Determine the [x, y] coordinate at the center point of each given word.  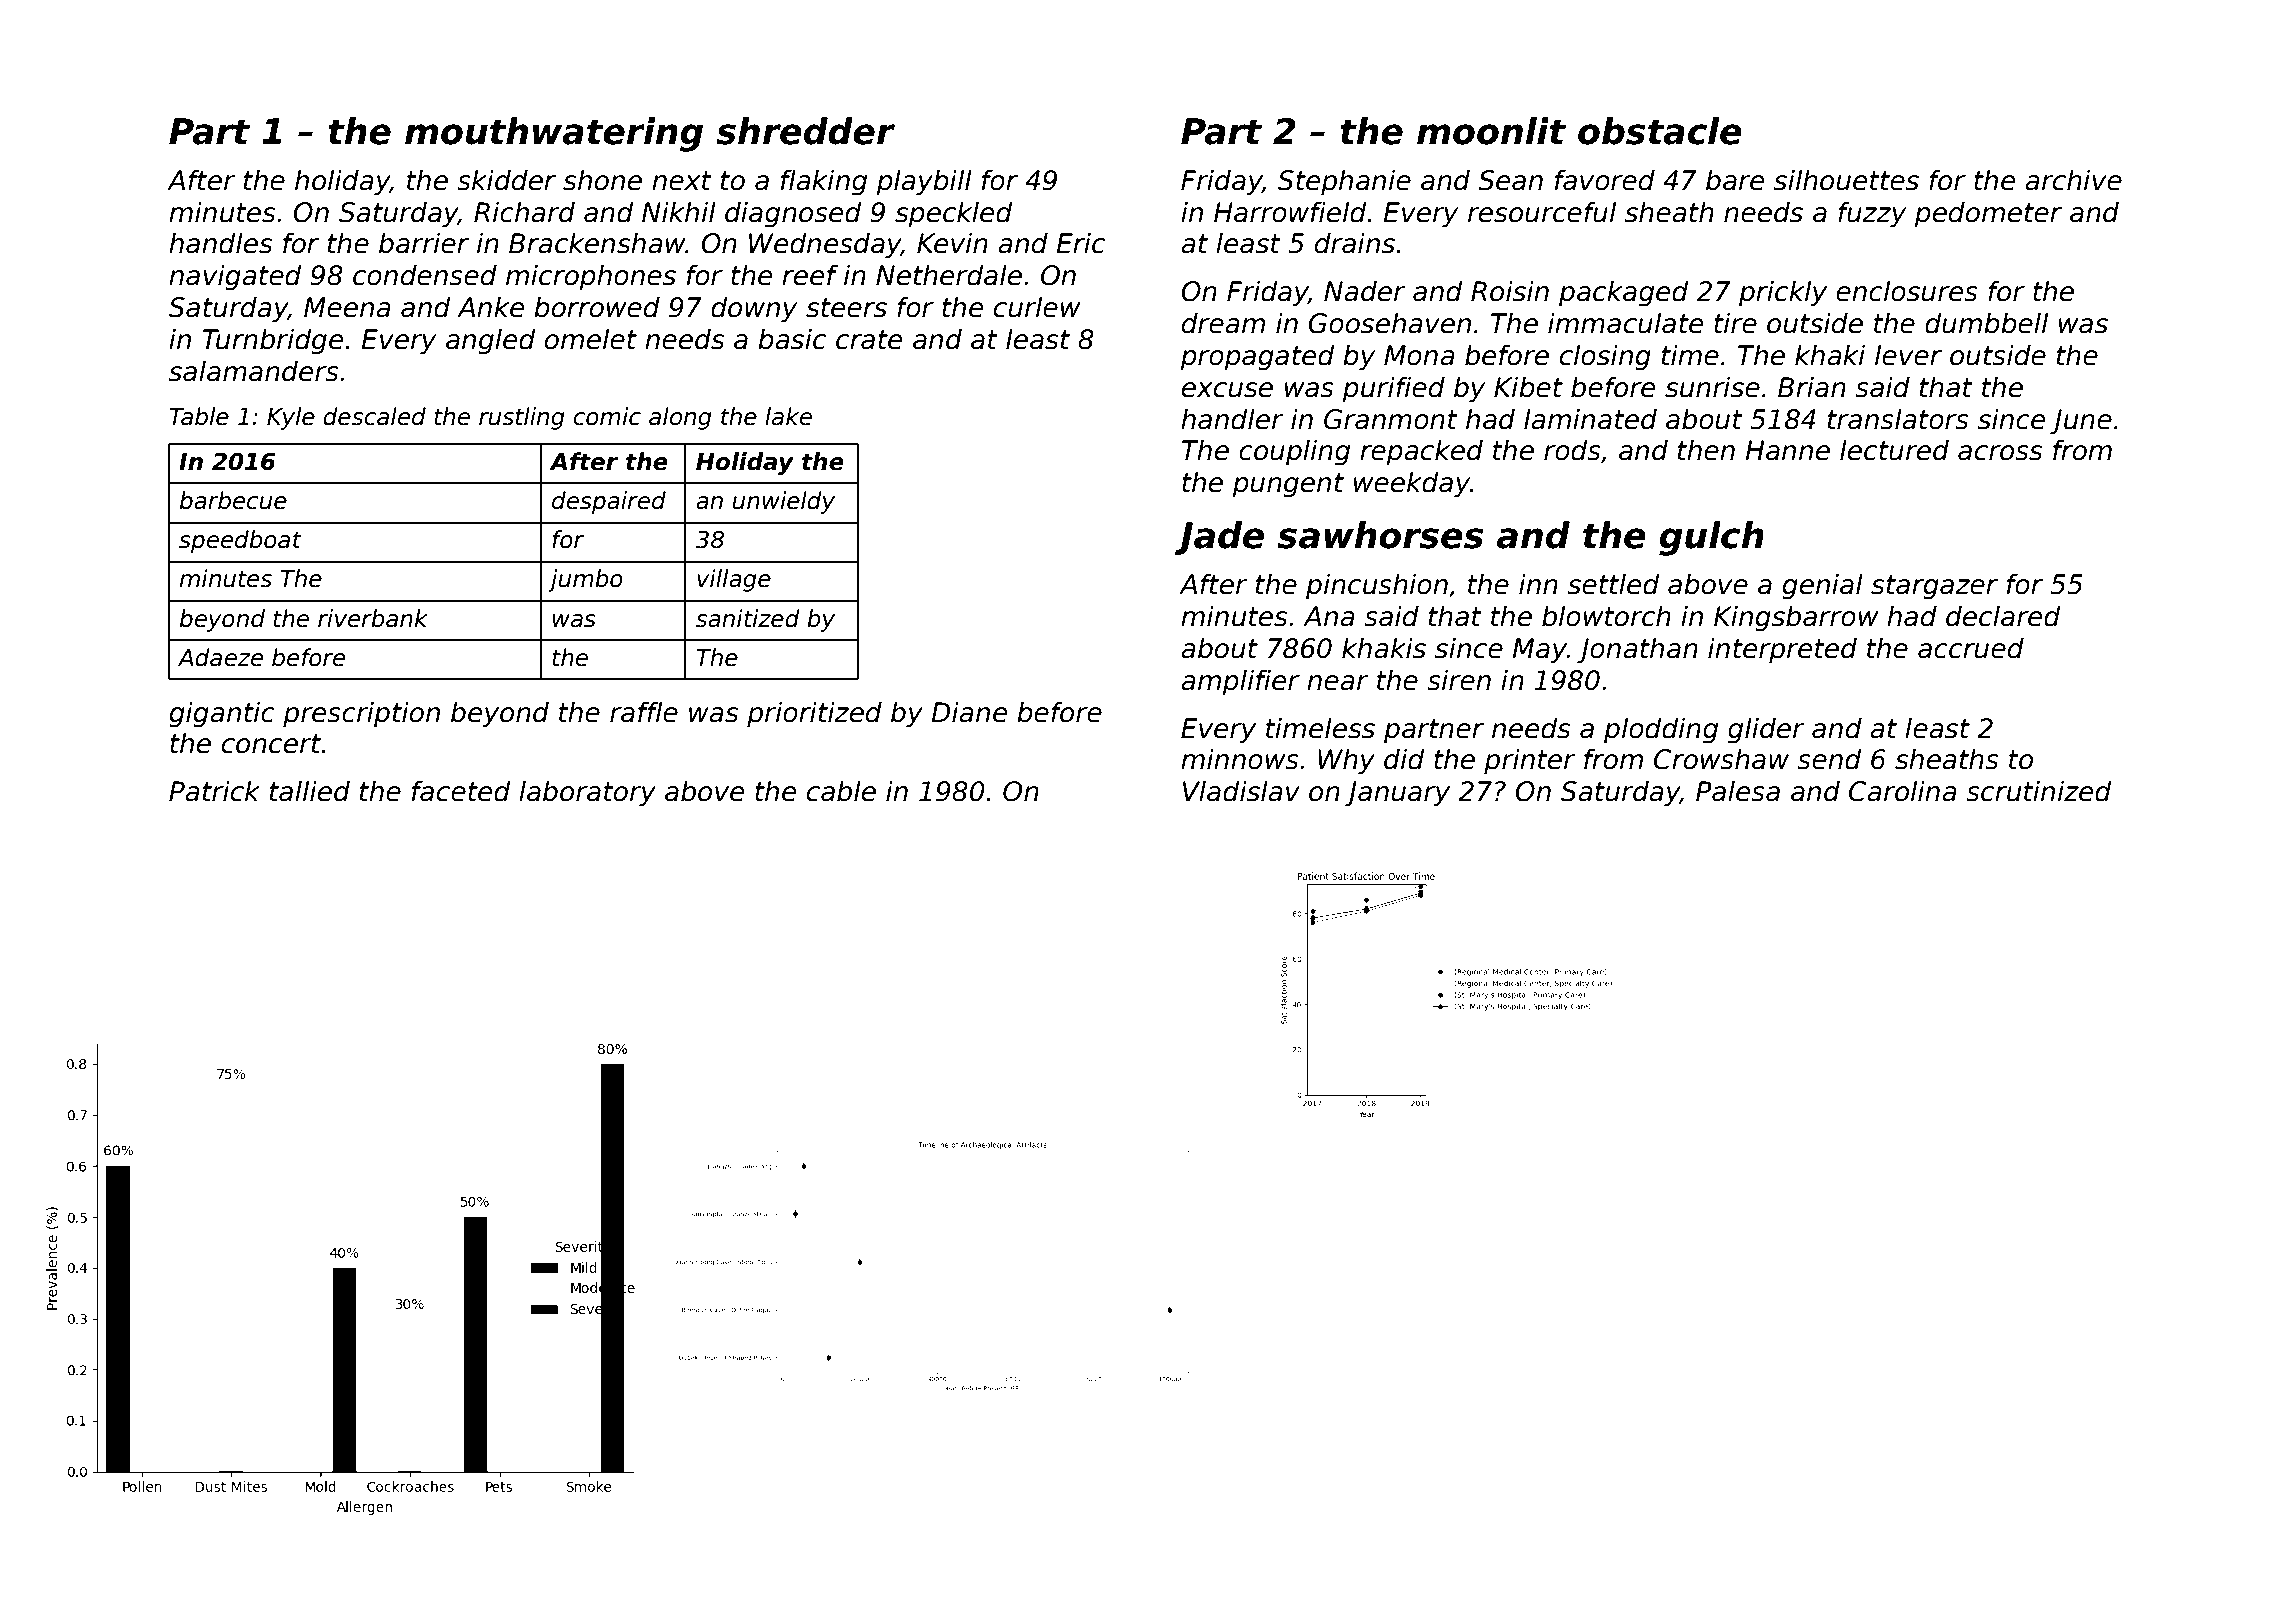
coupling [1294, 452]
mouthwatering [554, 134]
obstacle [1660, 131]
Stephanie [1344, 182]
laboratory [587, 793]
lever [1908, 355]
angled [490, 341]
